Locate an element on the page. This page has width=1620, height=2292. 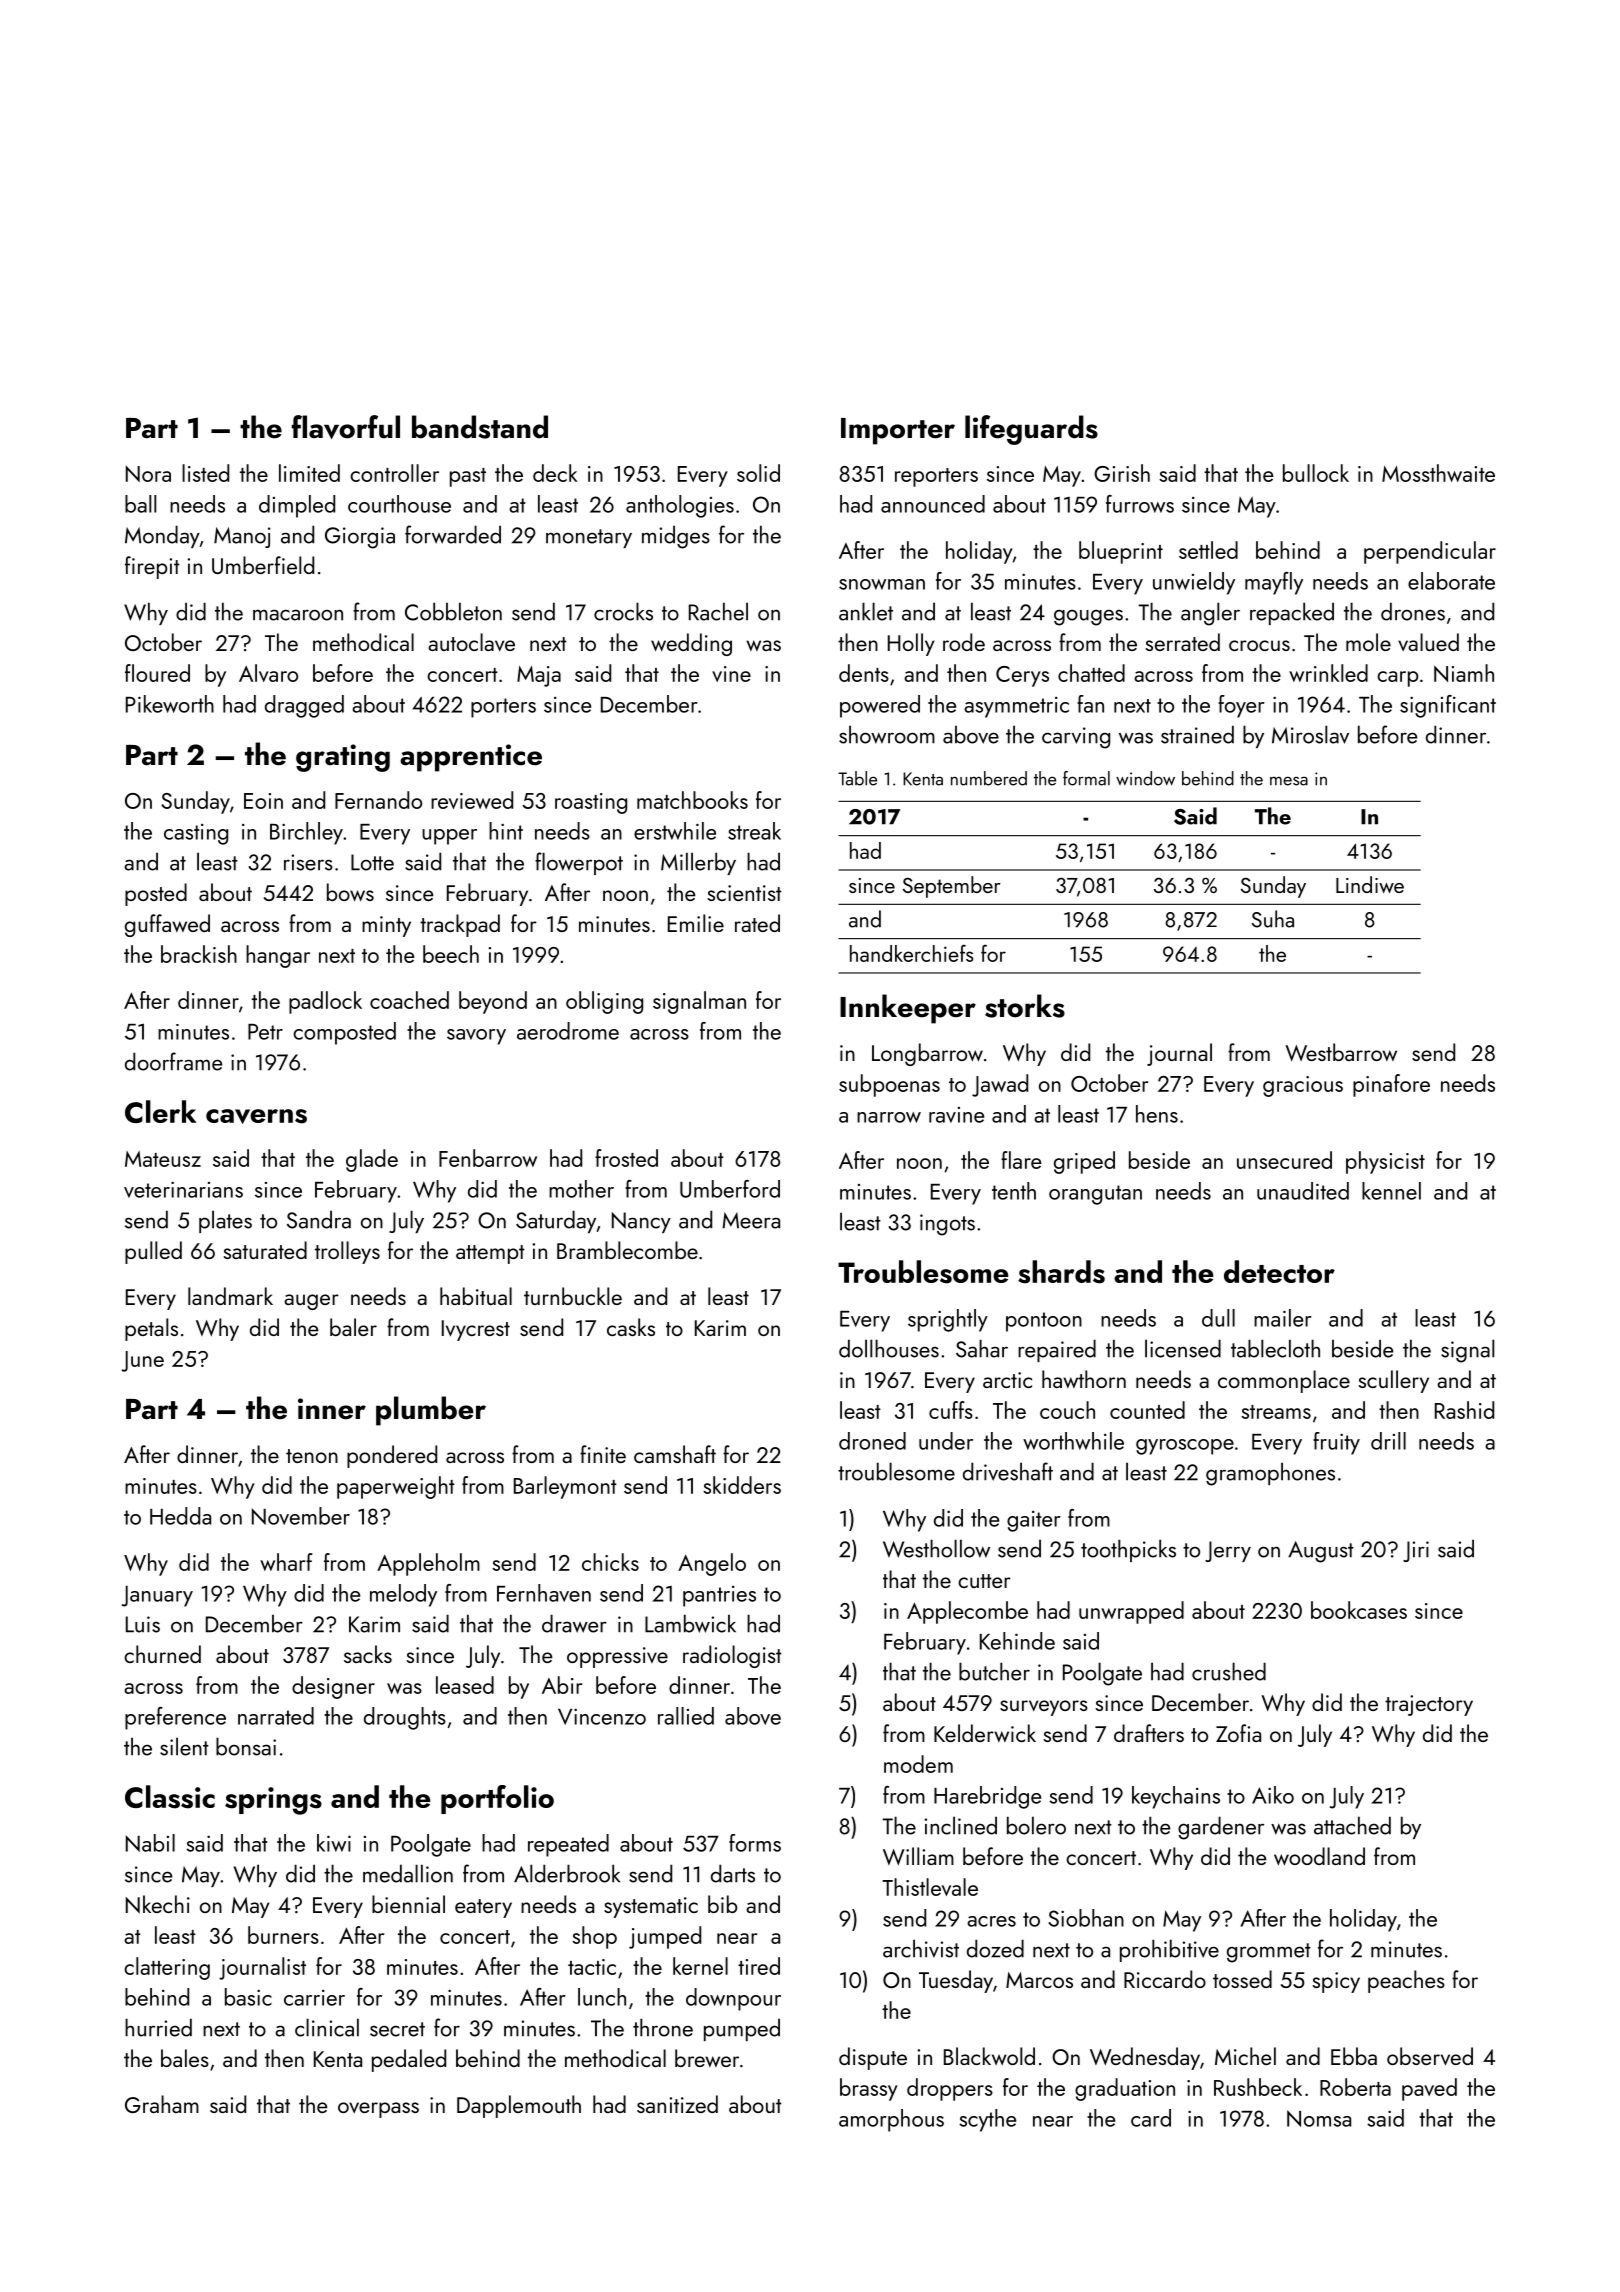
deck is located at coordinates (555, 473).
